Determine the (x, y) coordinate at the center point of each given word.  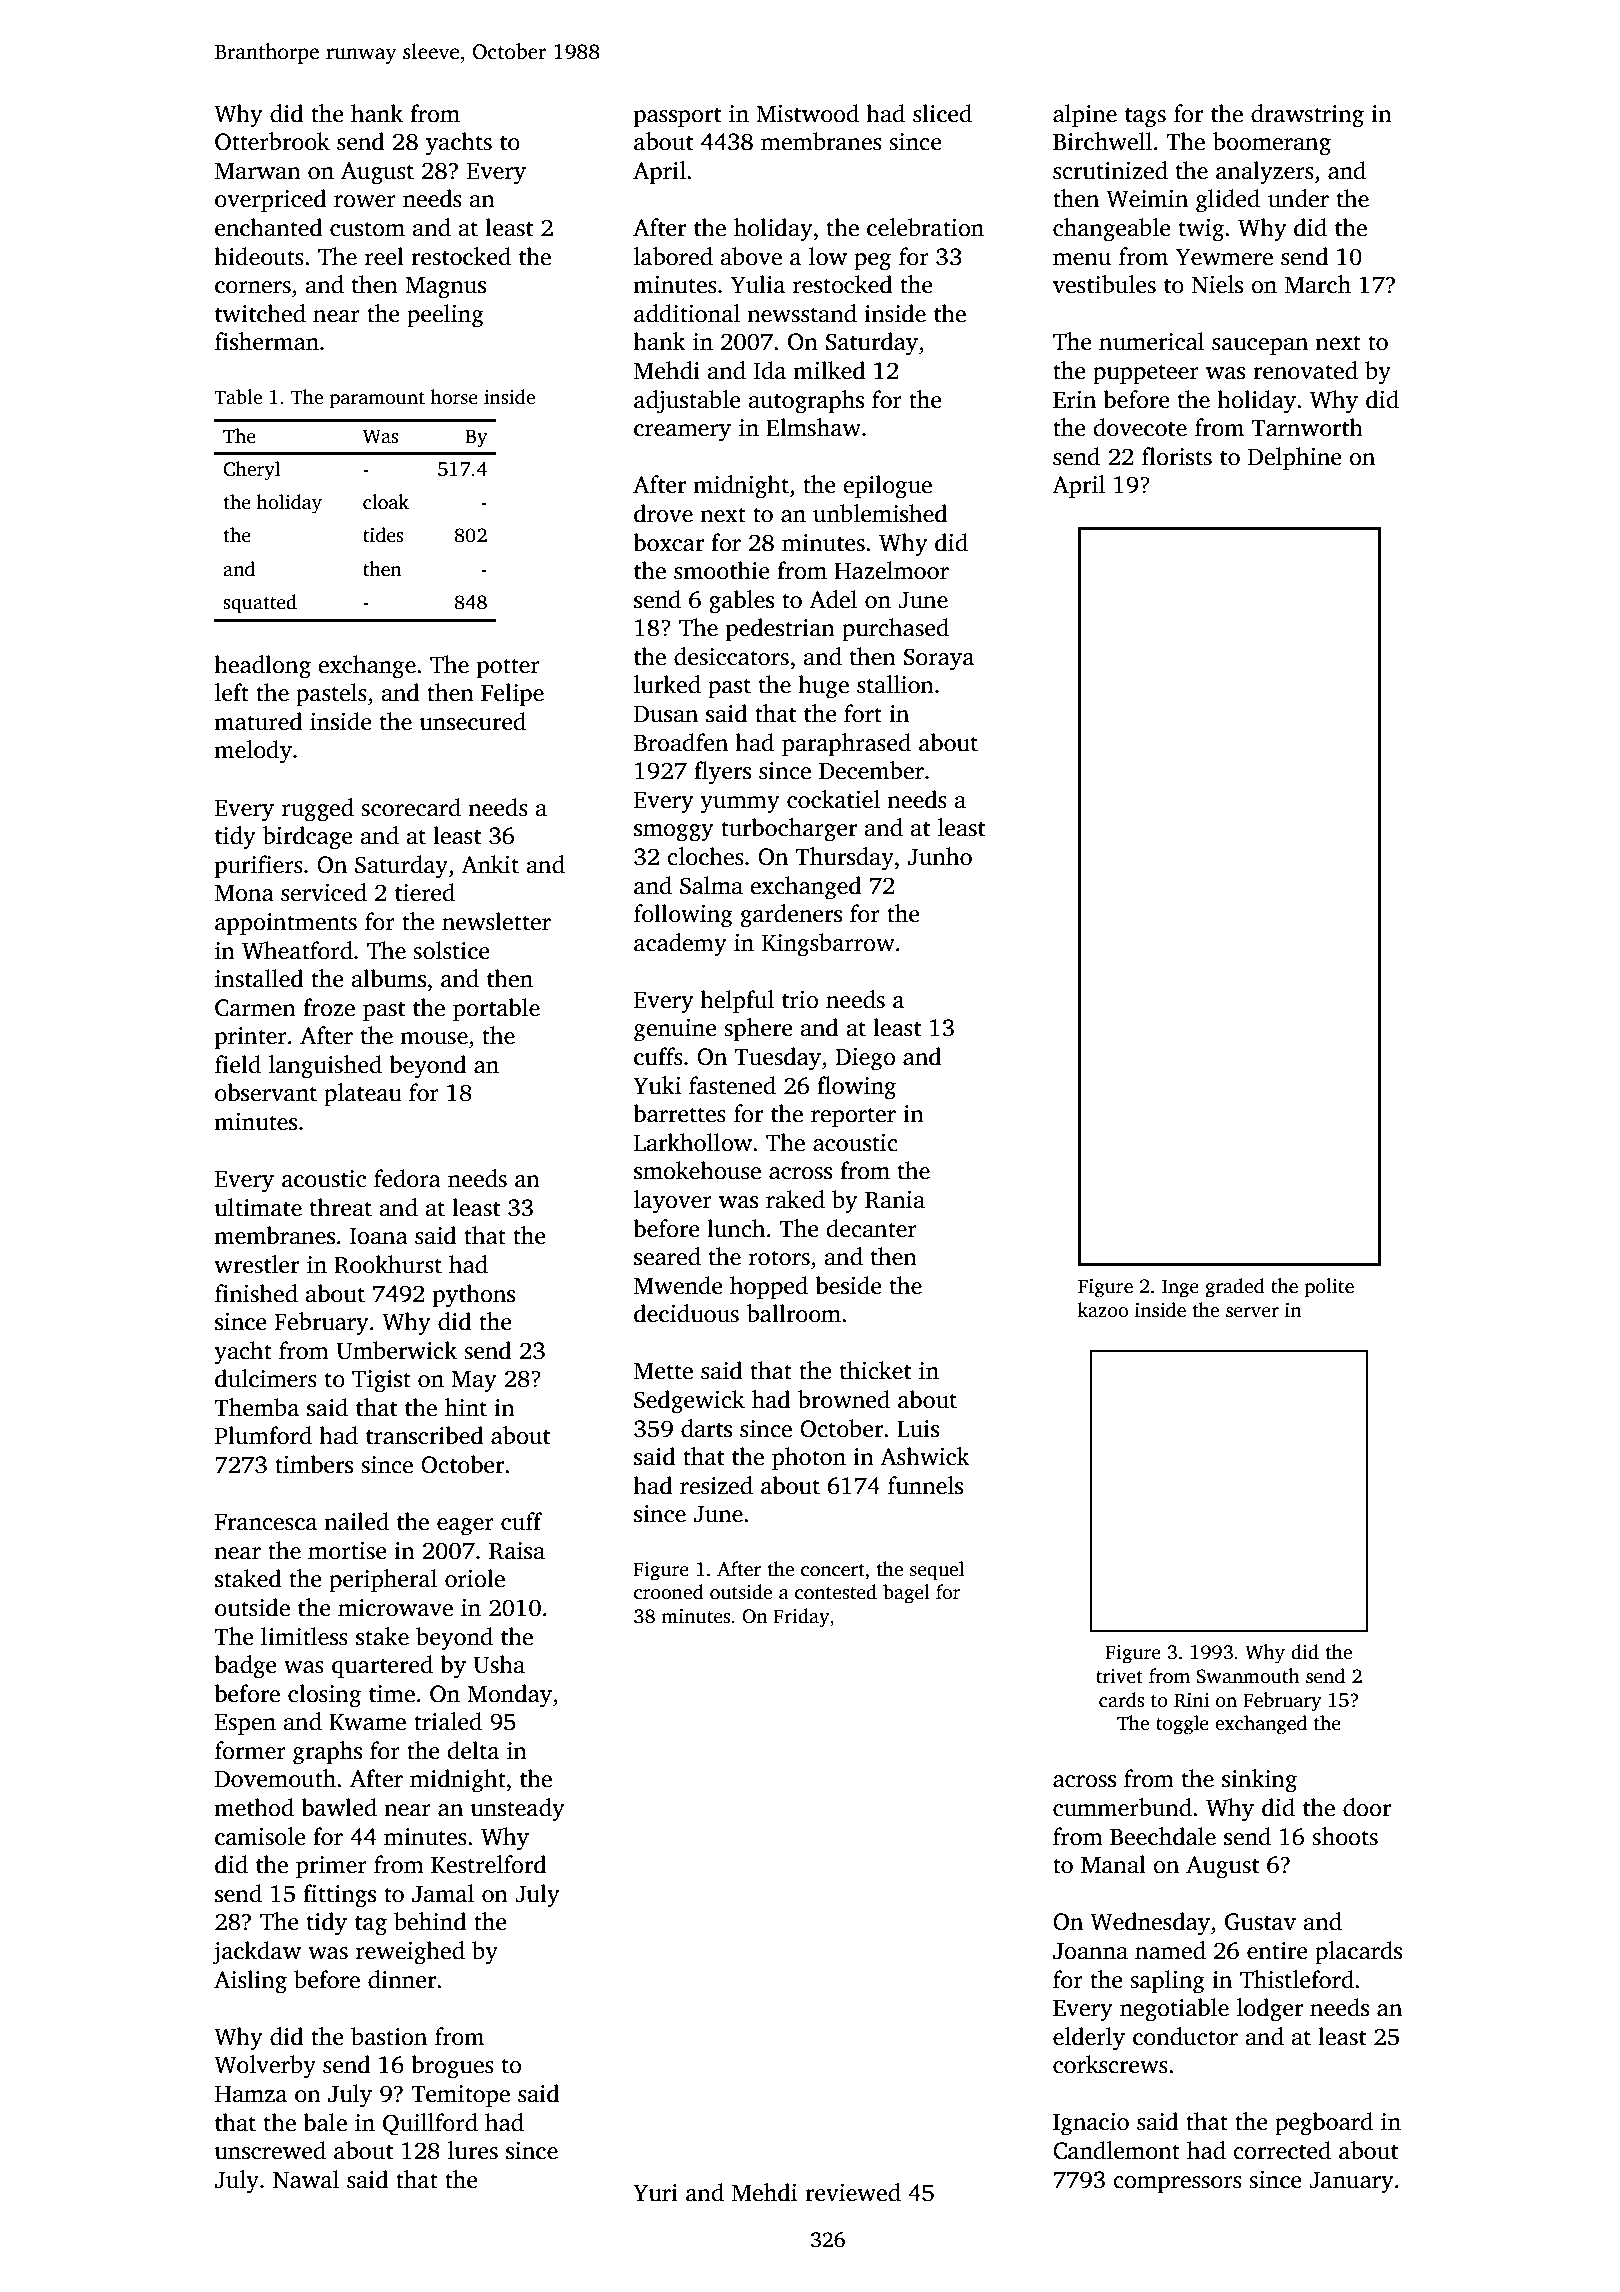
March (1318, 284)
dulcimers (266, 1378)
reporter (853, 1117)
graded (1235, 1288)
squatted (260, 604)
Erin (1074, 399)
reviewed (853, 2192)
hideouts (259, 256)
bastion (389, 2036)
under (1298, 198)
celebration (925, 227)
